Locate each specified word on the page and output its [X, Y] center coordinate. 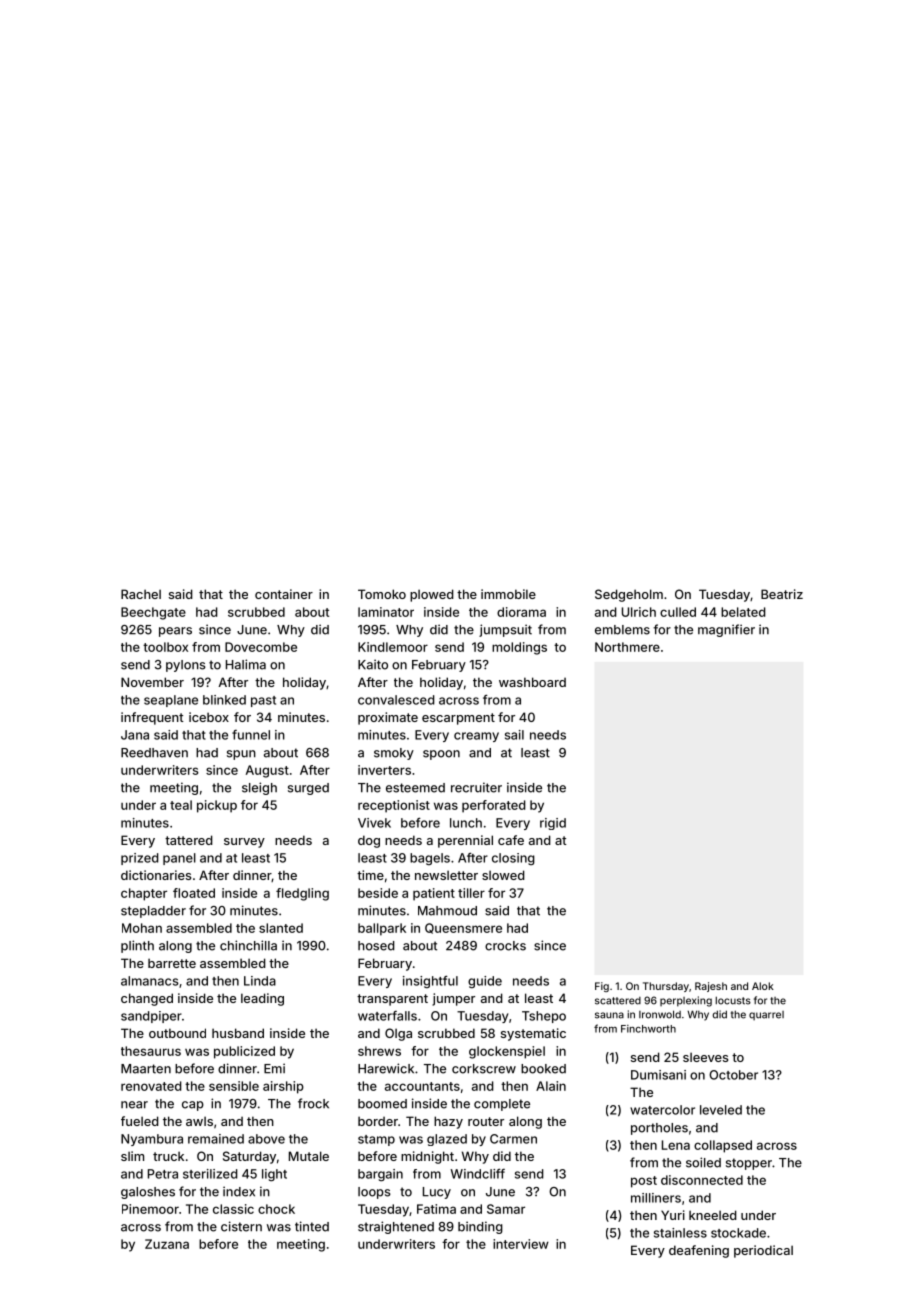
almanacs [150, 981]
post [644, 1182]
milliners [656, 1198]
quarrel [766, 1015]
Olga [398, 1034]
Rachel [141, 594]
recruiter [476, 787]
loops [374, 1193]
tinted [312, 1226]
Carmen [513, 1139]
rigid [553, 824]
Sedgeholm [629, 595]
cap [193, 1106]
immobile [508, 594]
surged [308, 789]
